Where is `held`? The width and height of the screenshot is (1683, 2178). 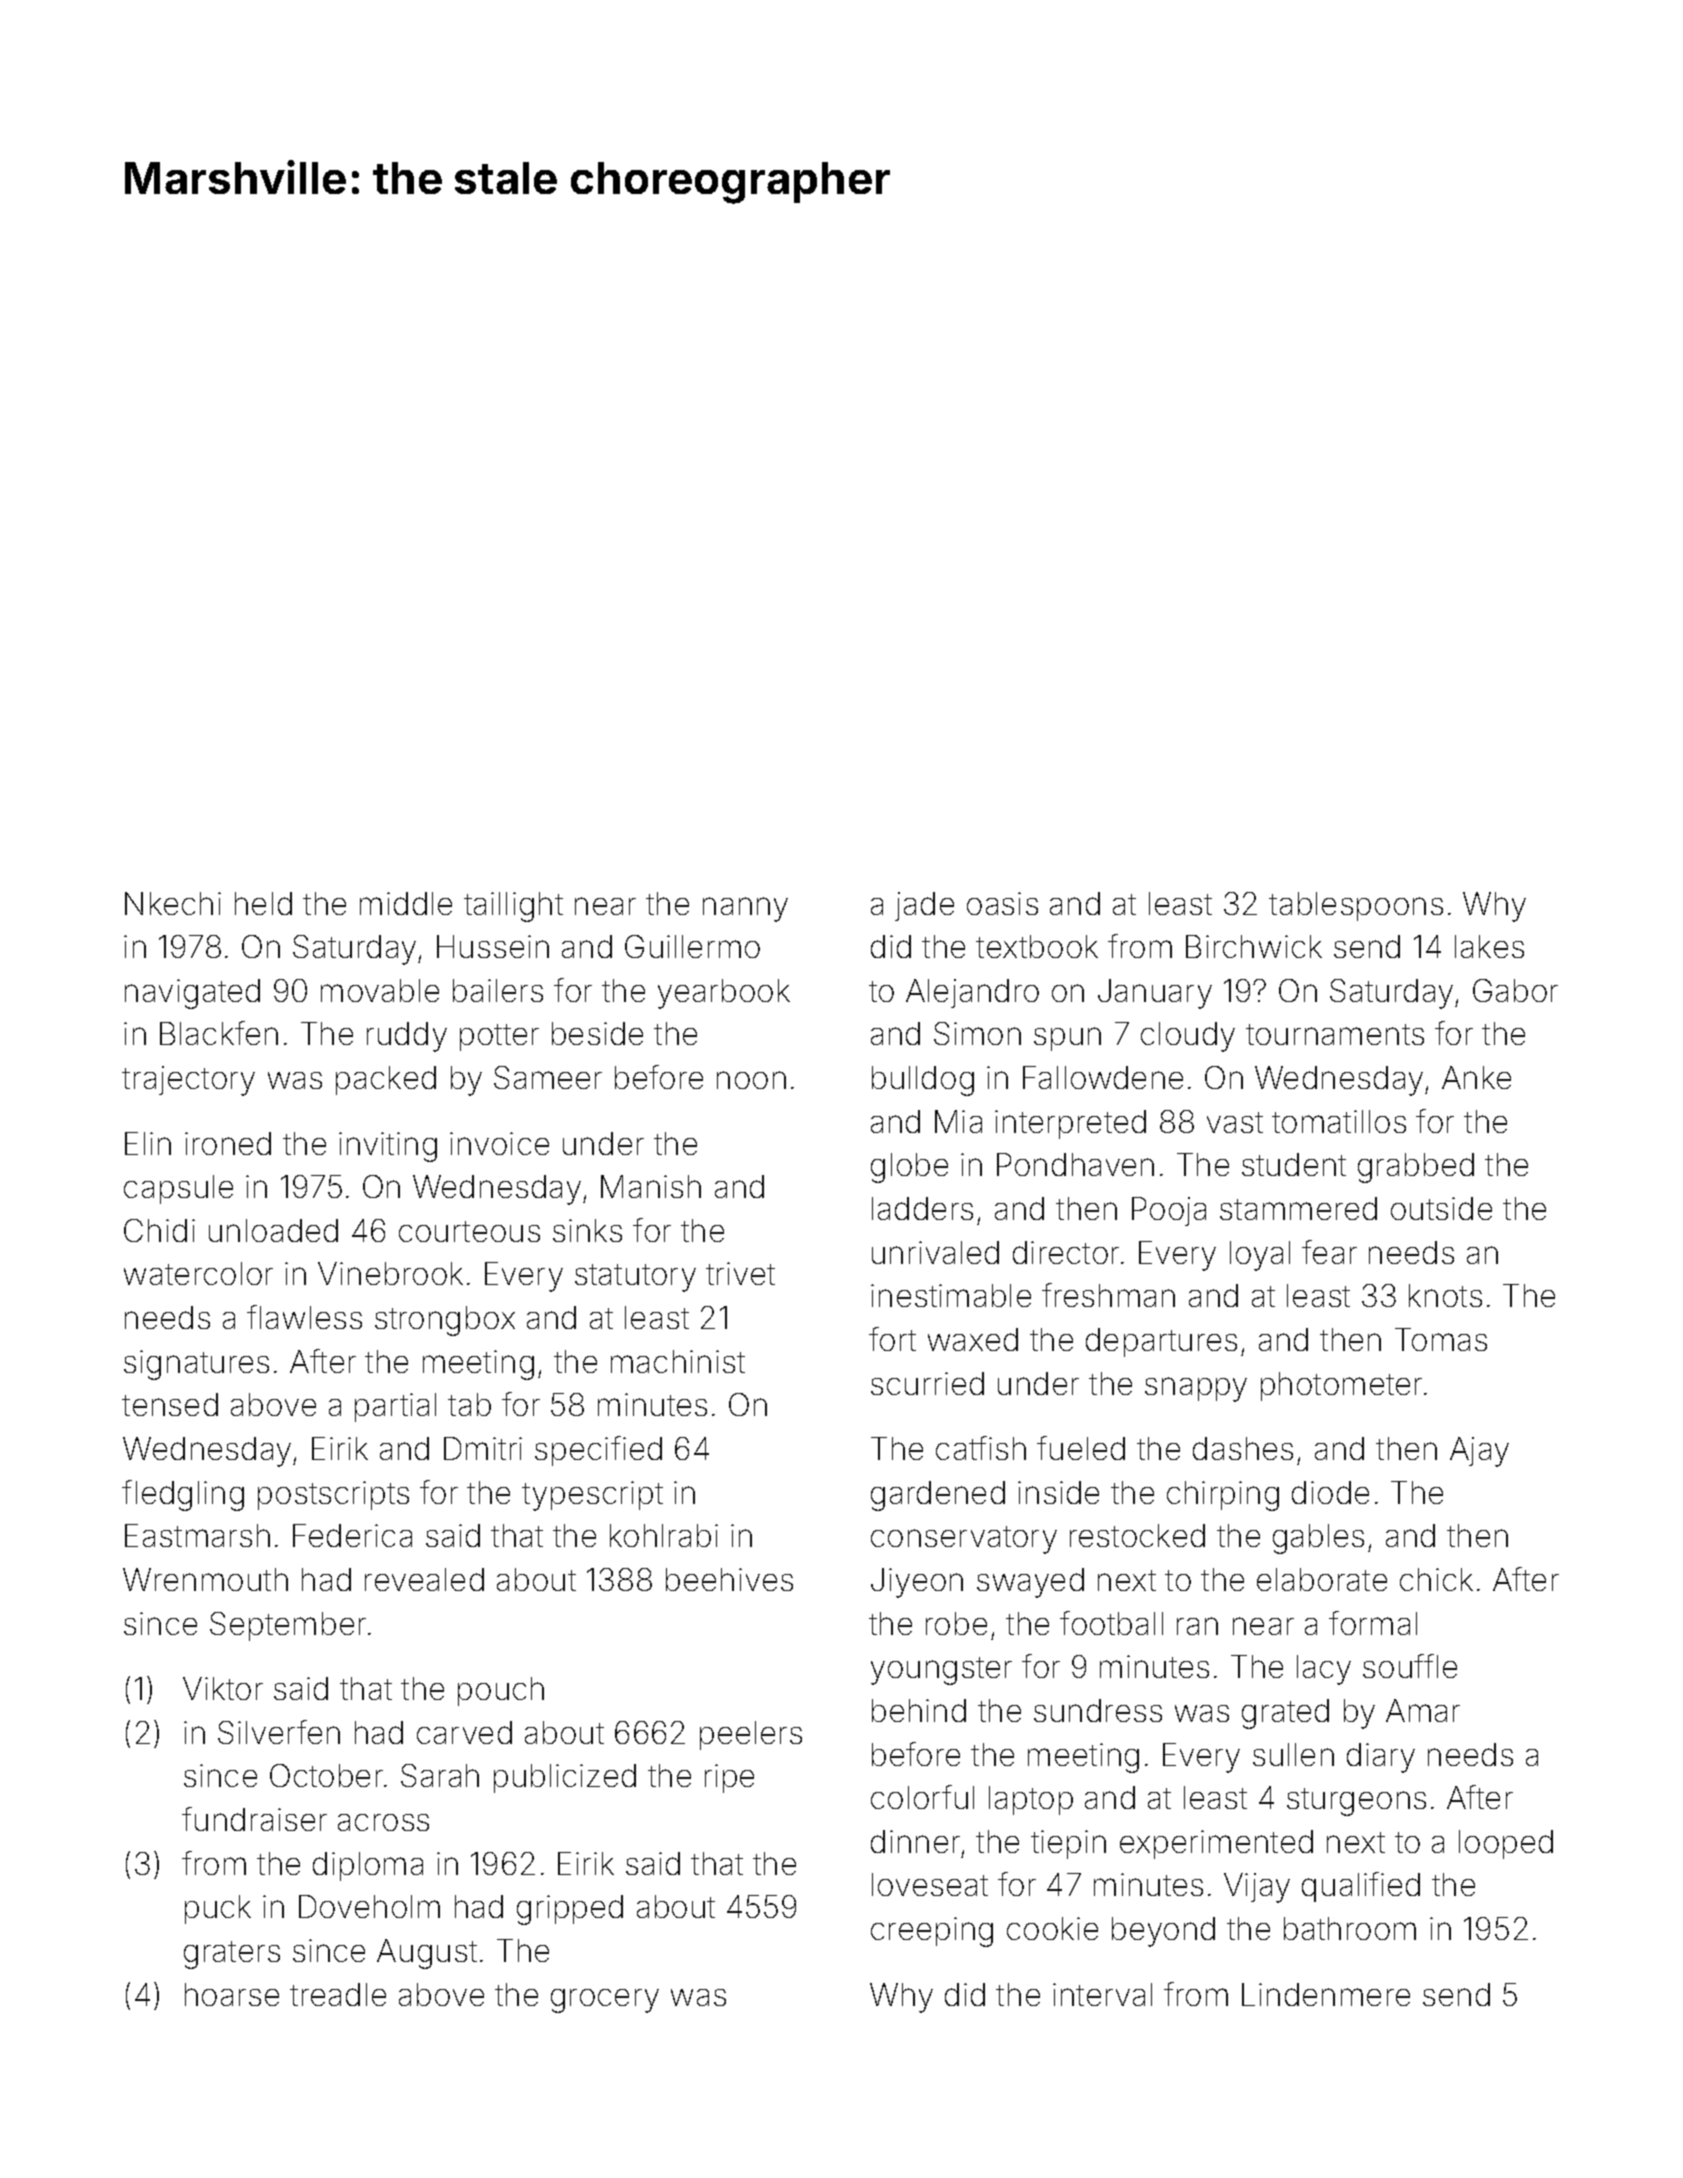 held is located at coordinates (263, 903).
